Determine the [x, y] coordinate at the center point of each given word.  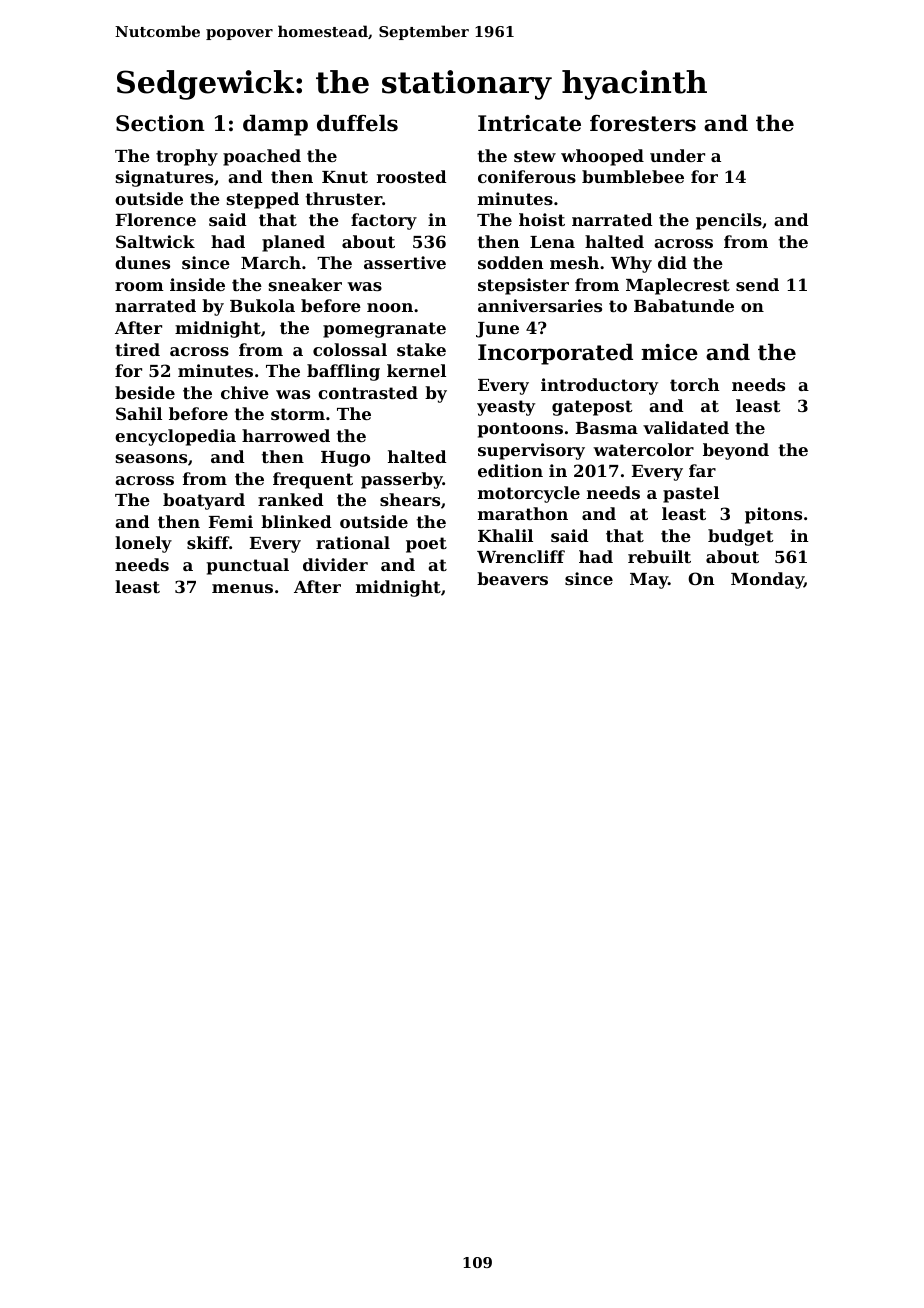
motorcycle [529, 494]
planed [293, 243]
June [497, 330]
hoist [542, 219]
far [702, 470]
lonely [143, 544]
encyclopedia [175, 437]
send [757, 284]
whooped [602, 157]
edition [510, 470]
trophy [187, 157]
